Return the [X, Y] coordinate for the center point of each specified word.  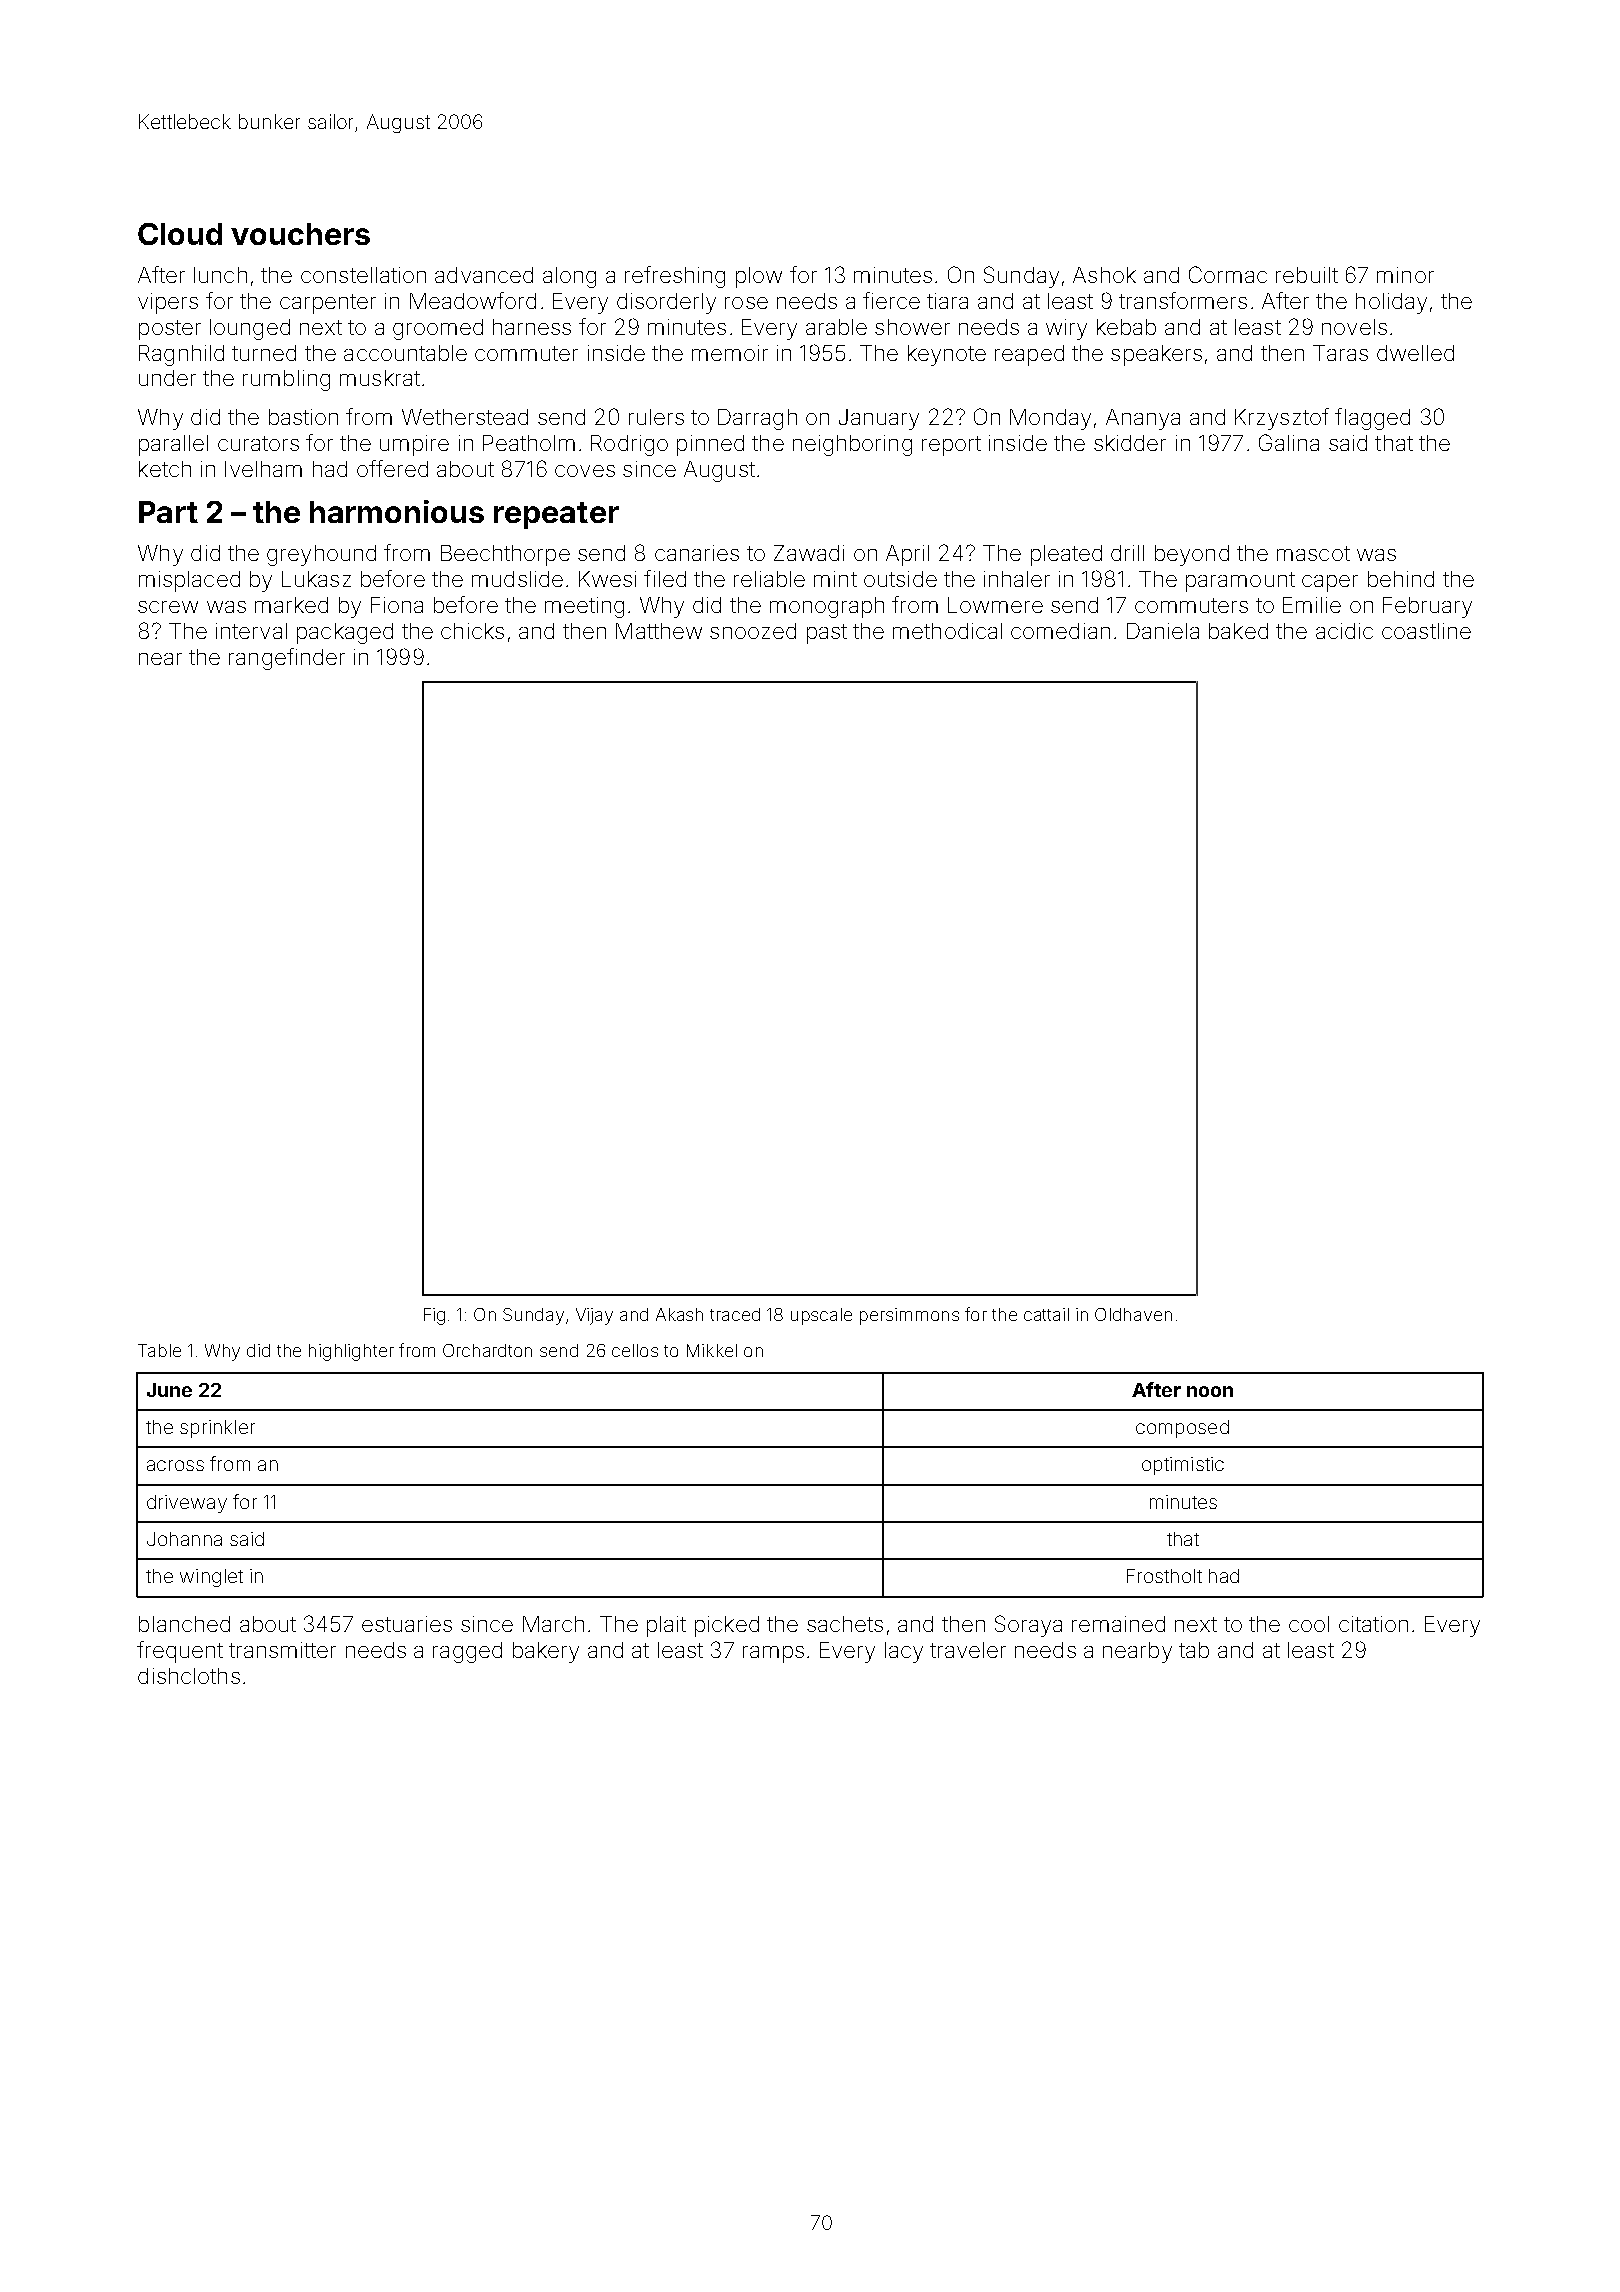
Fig [434, 1316]
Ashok [1104, 275]
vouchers [300, 234]
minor [1405, 275]
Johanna [184, 1539]
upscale [821, 1316]
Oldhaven [1133, 1314]
